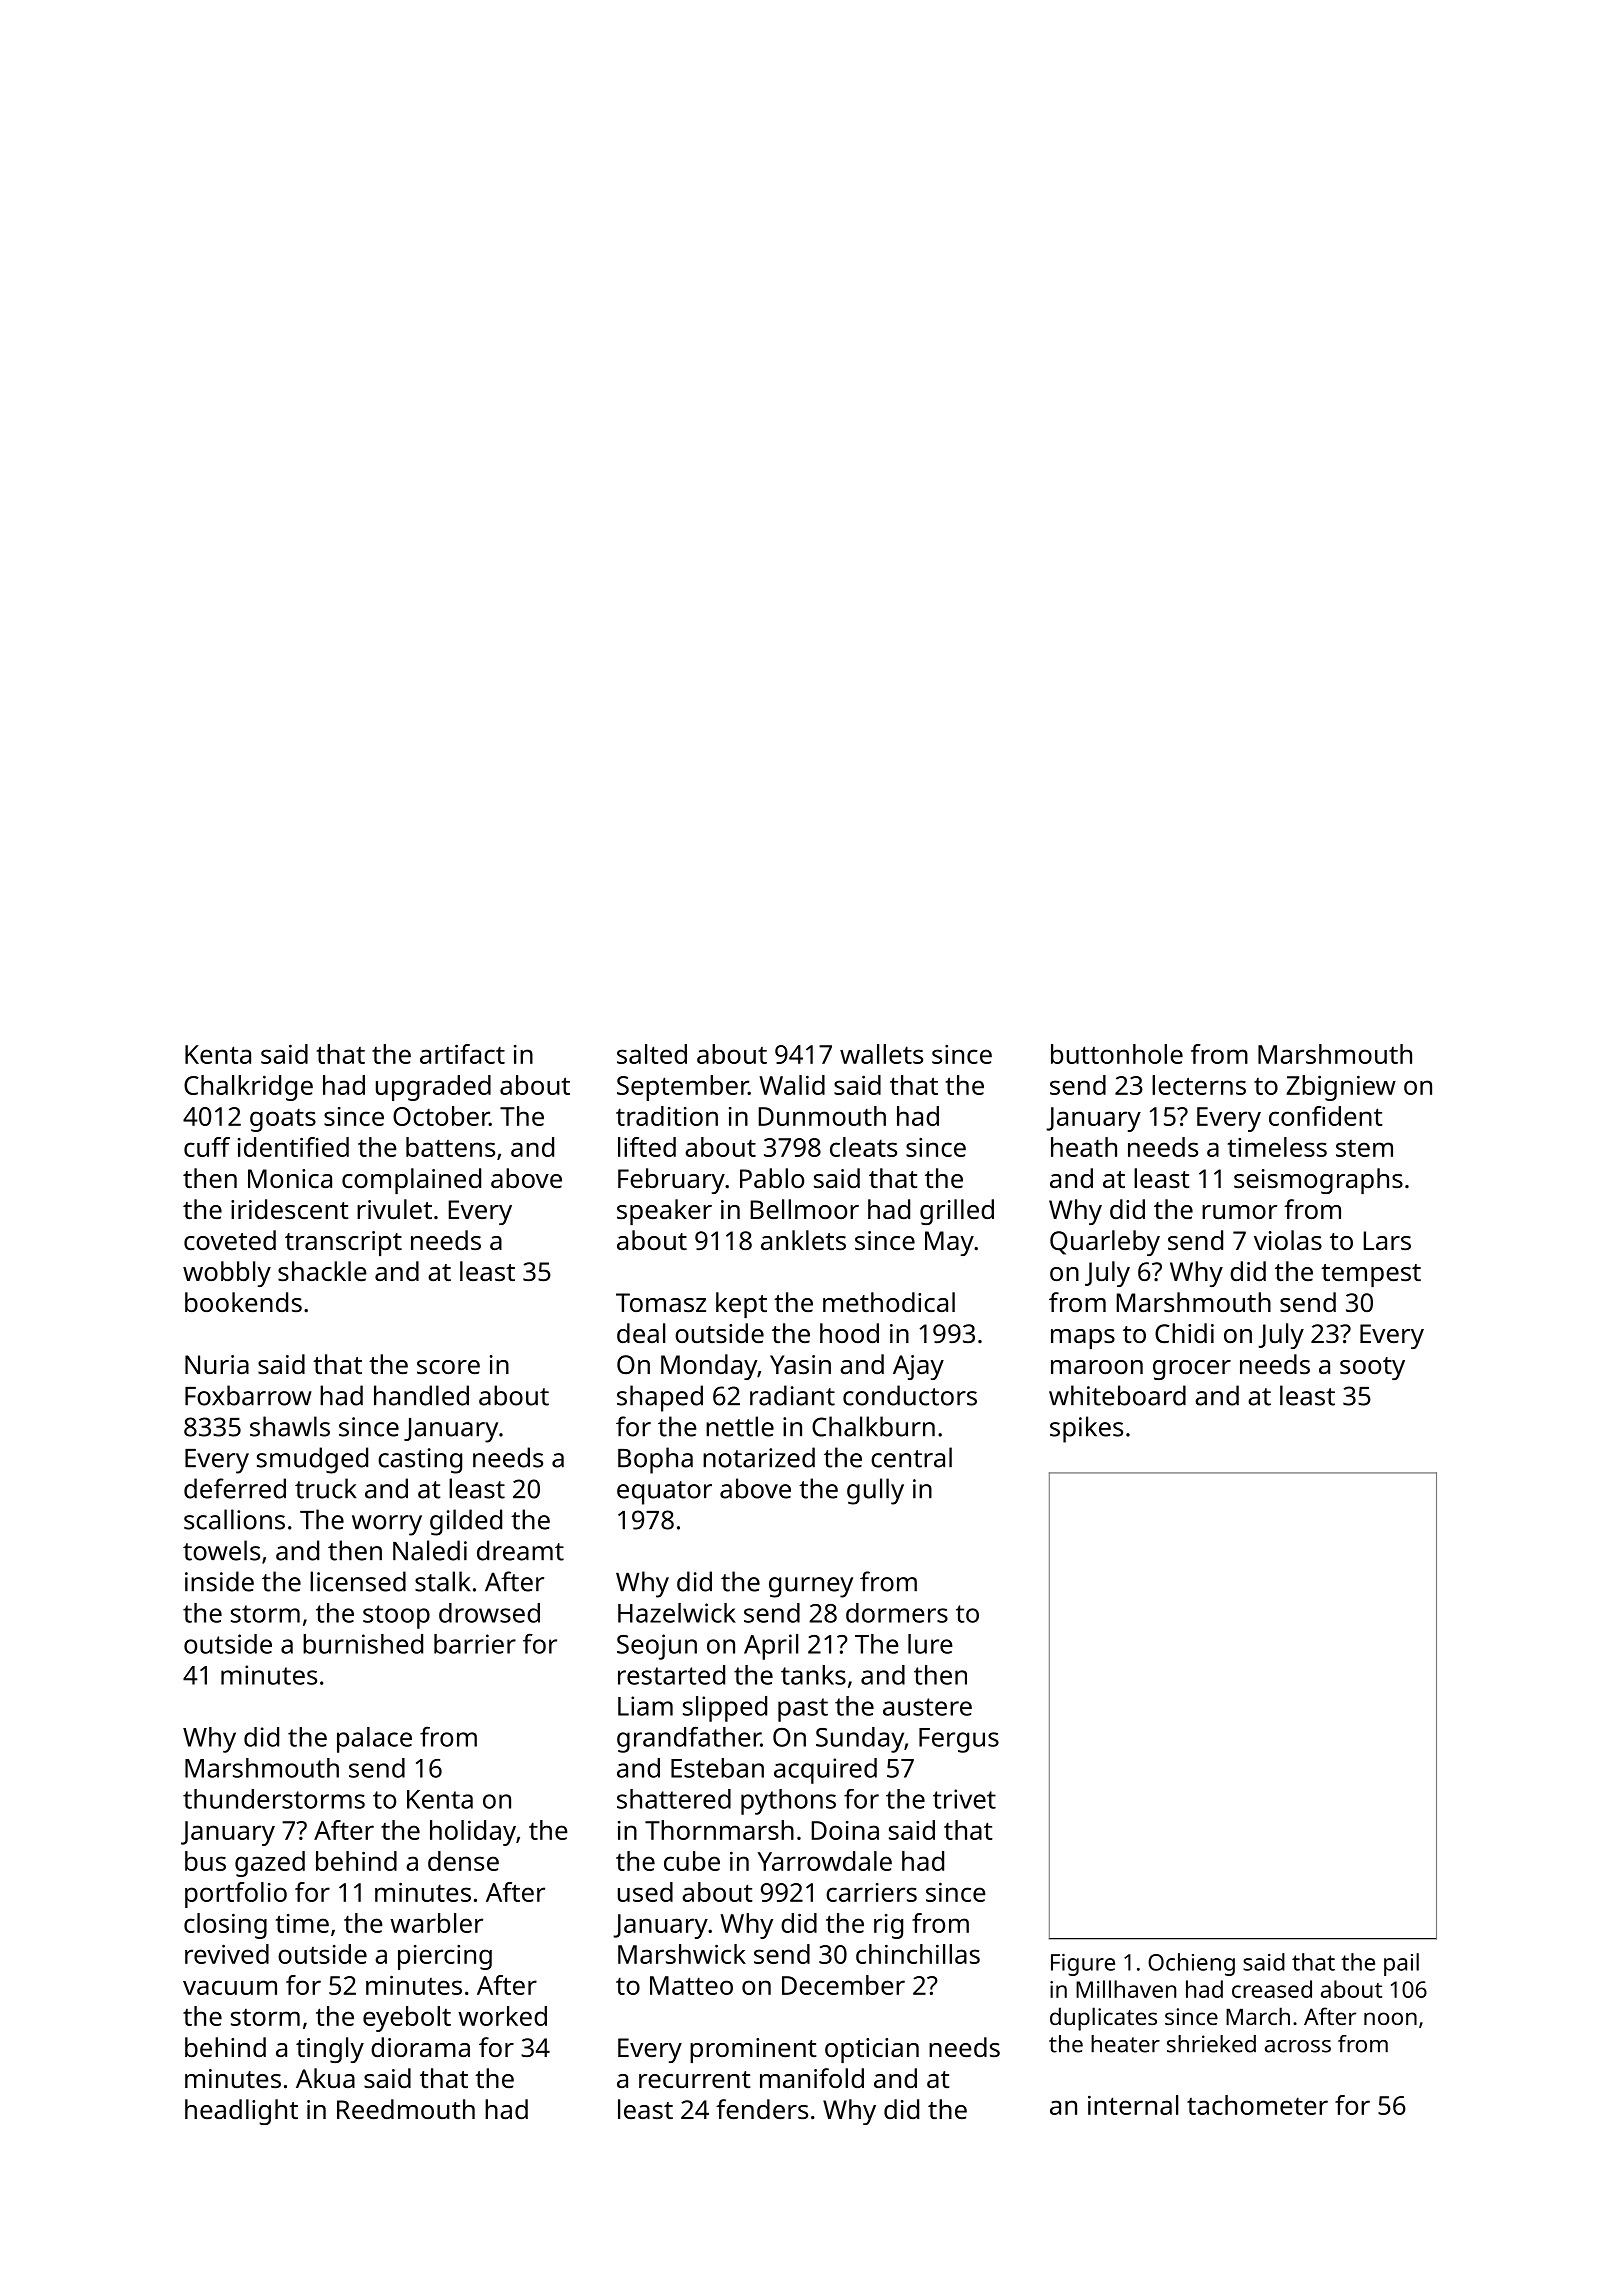 This image has width=1620, height=2292. I want to click on trivet, so click(964, 1799).
